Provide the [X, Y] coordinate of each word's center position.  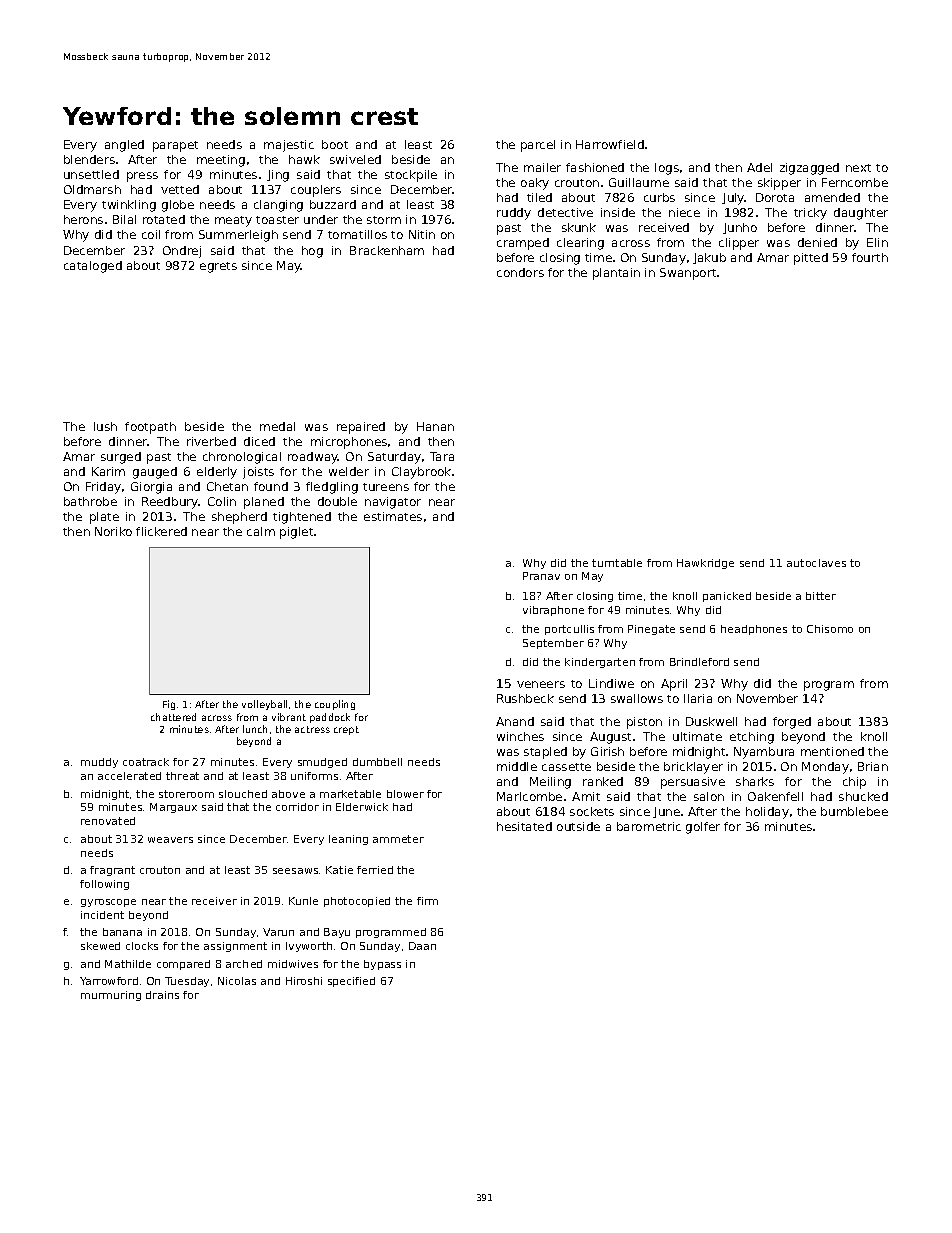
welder [349, 471]
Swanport [688, 274]
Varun [278, 932]
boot [335, 144]
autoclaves [816, 563]
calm [261, 531]
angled [124, 146]
